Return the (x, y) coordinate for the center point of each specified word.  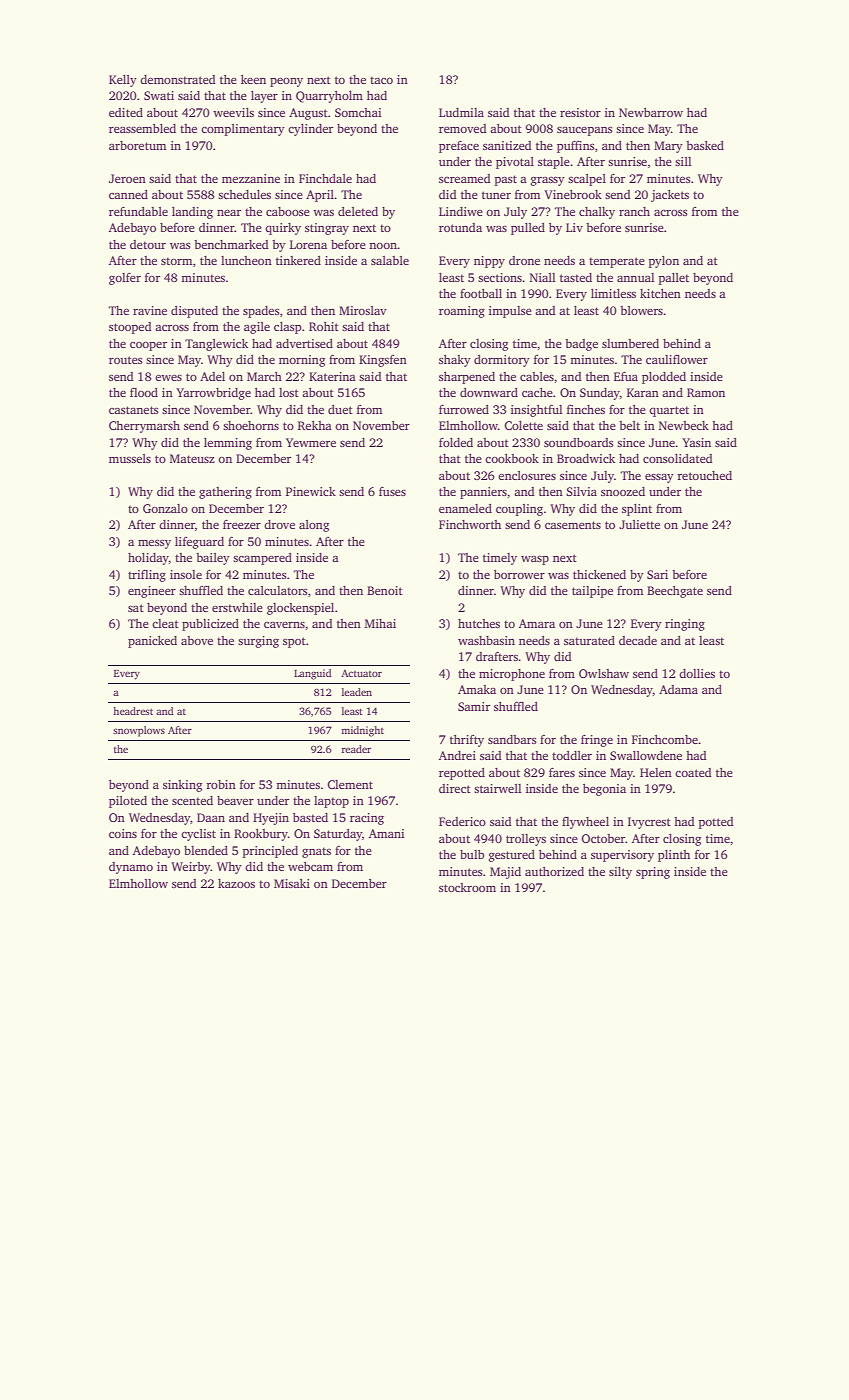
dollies (697, 673)
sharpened (467, 378)
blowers (641, 310)
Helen (656, 772)
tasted (576, 277)
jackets (670, 196)
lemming (228, 444)
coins (123, 833)
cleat (165, 623)
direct (455, 788)
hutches (479, 623)
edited (126, 112)
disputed (194, 312)
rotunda (460, 227)
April (320, 196)
